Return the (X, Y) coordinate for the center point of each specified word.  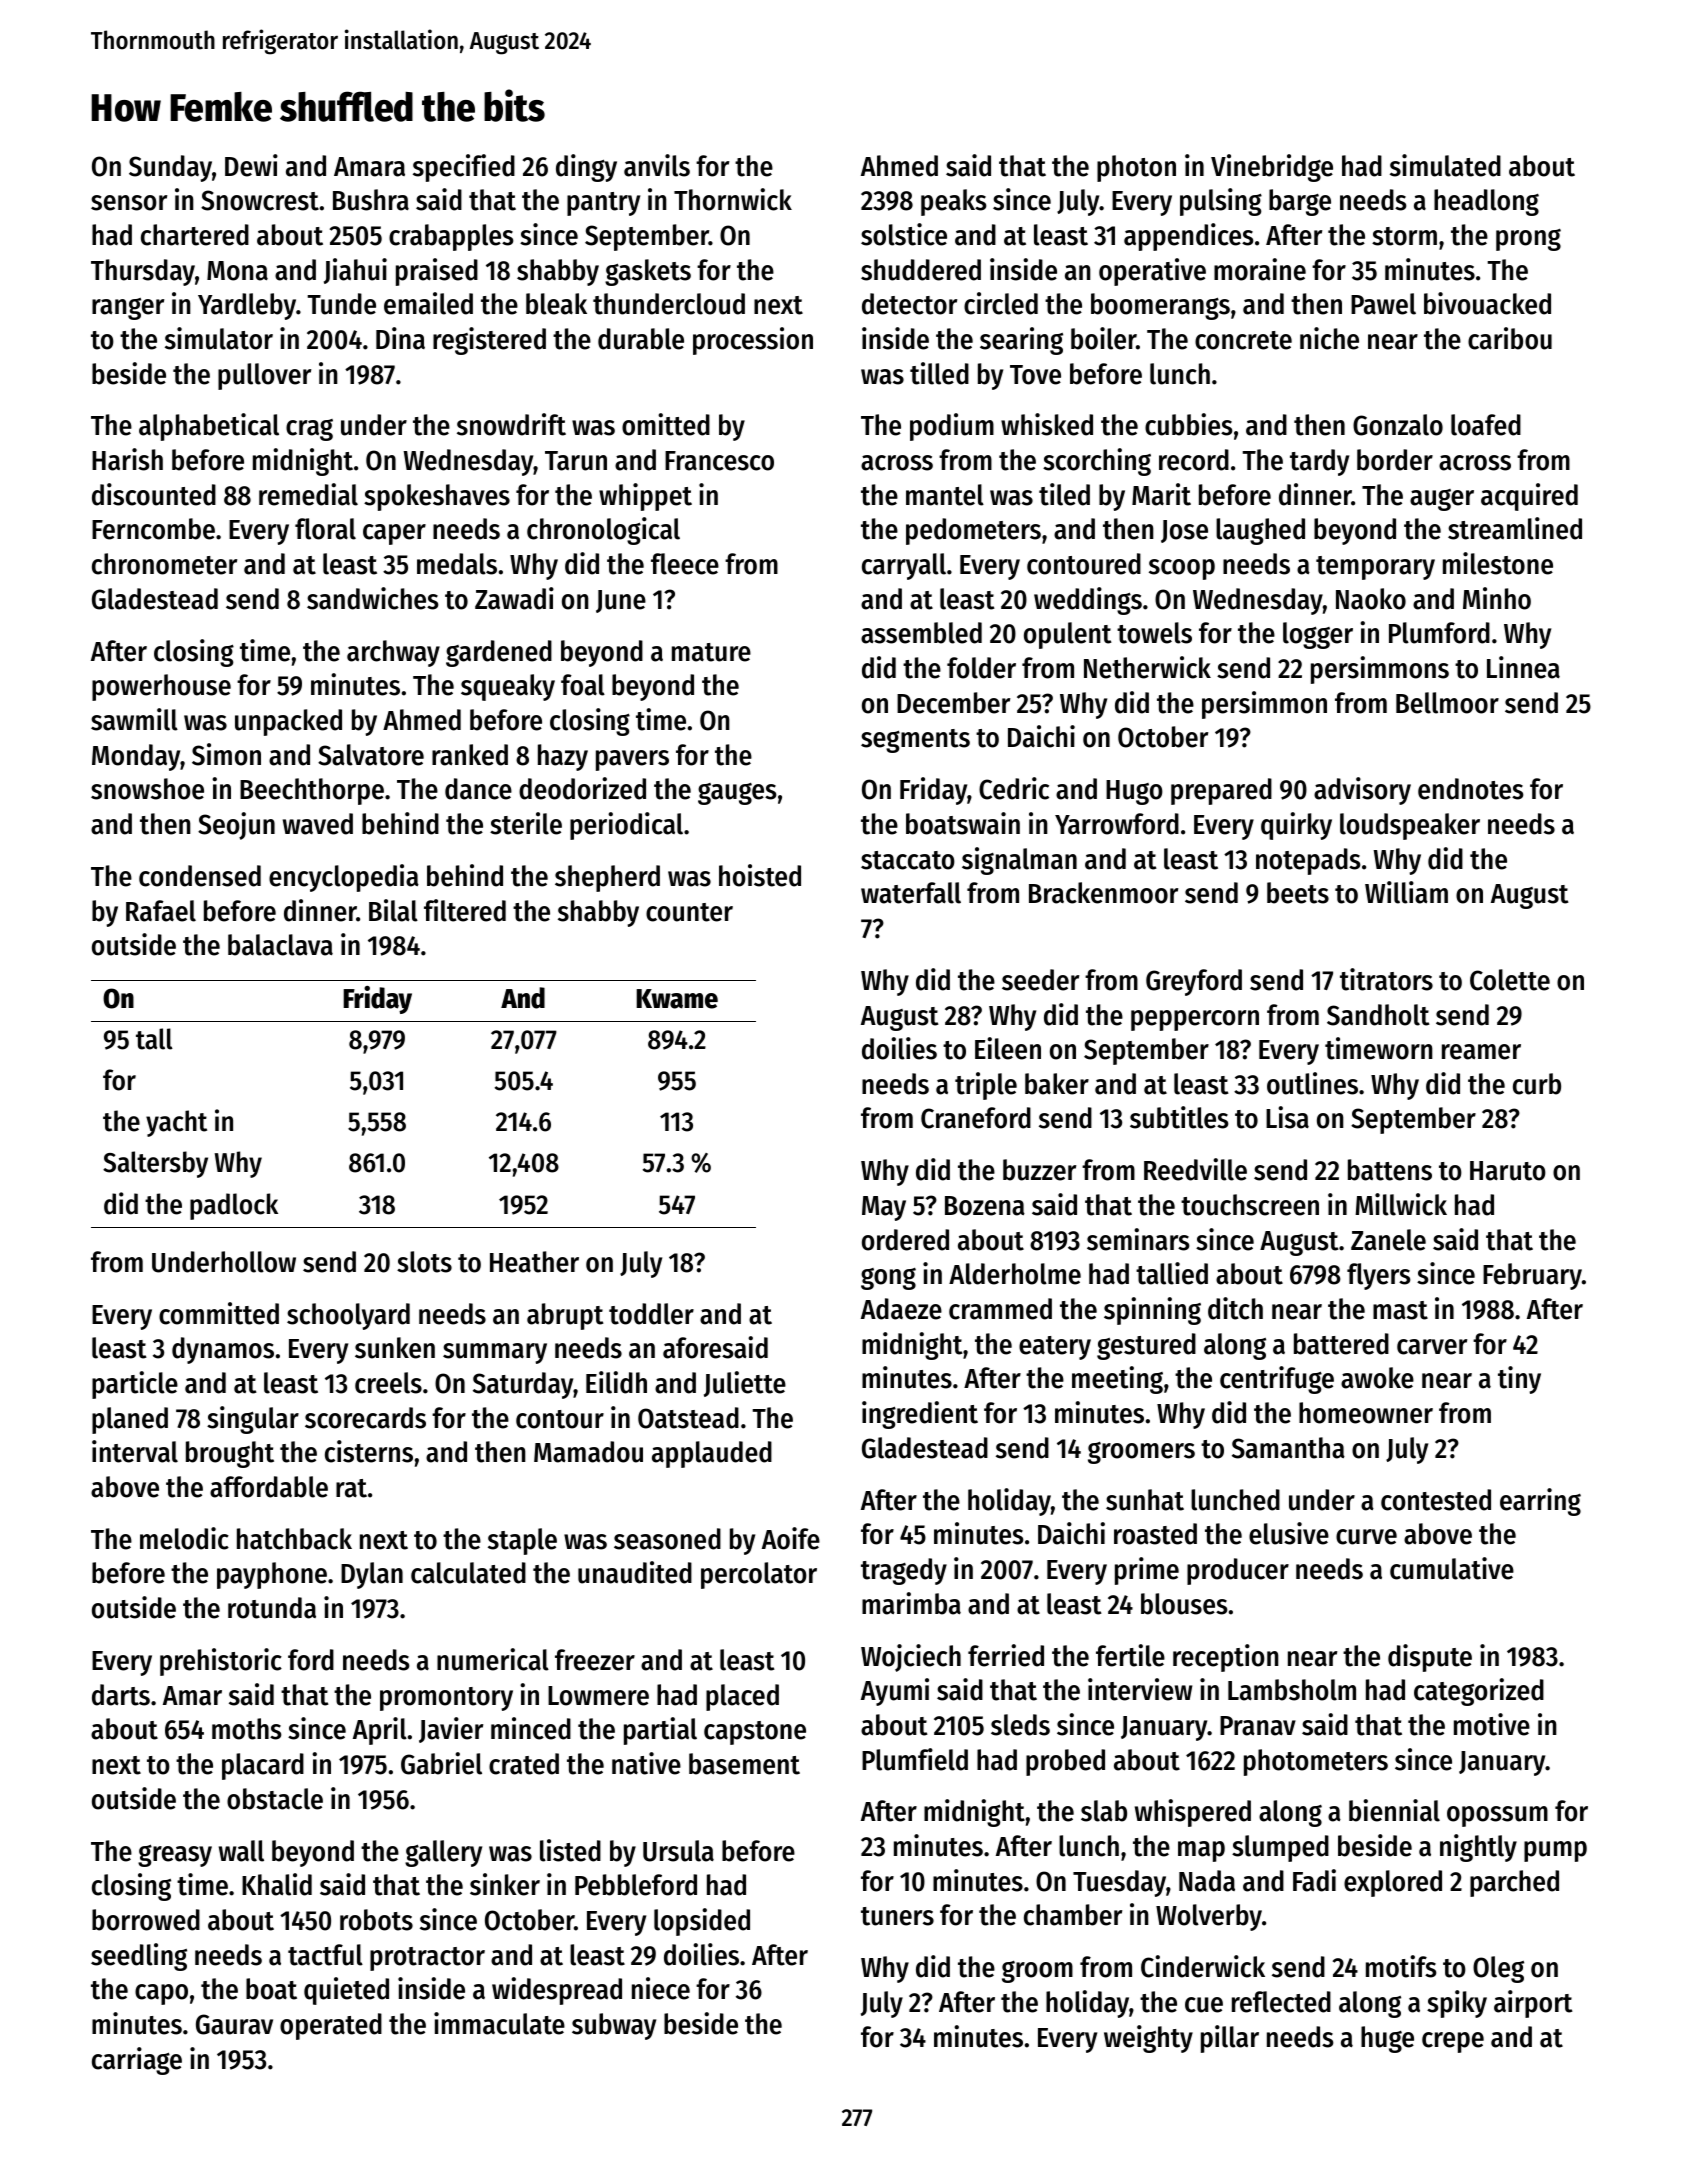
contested (1436, 1500)
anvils (657, 165)
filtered (465, 910)
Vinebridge (1272, 168)
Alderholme (1015, 1274)
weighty (1148, 2039)
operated (331, 2026)
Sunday (170, 168)
